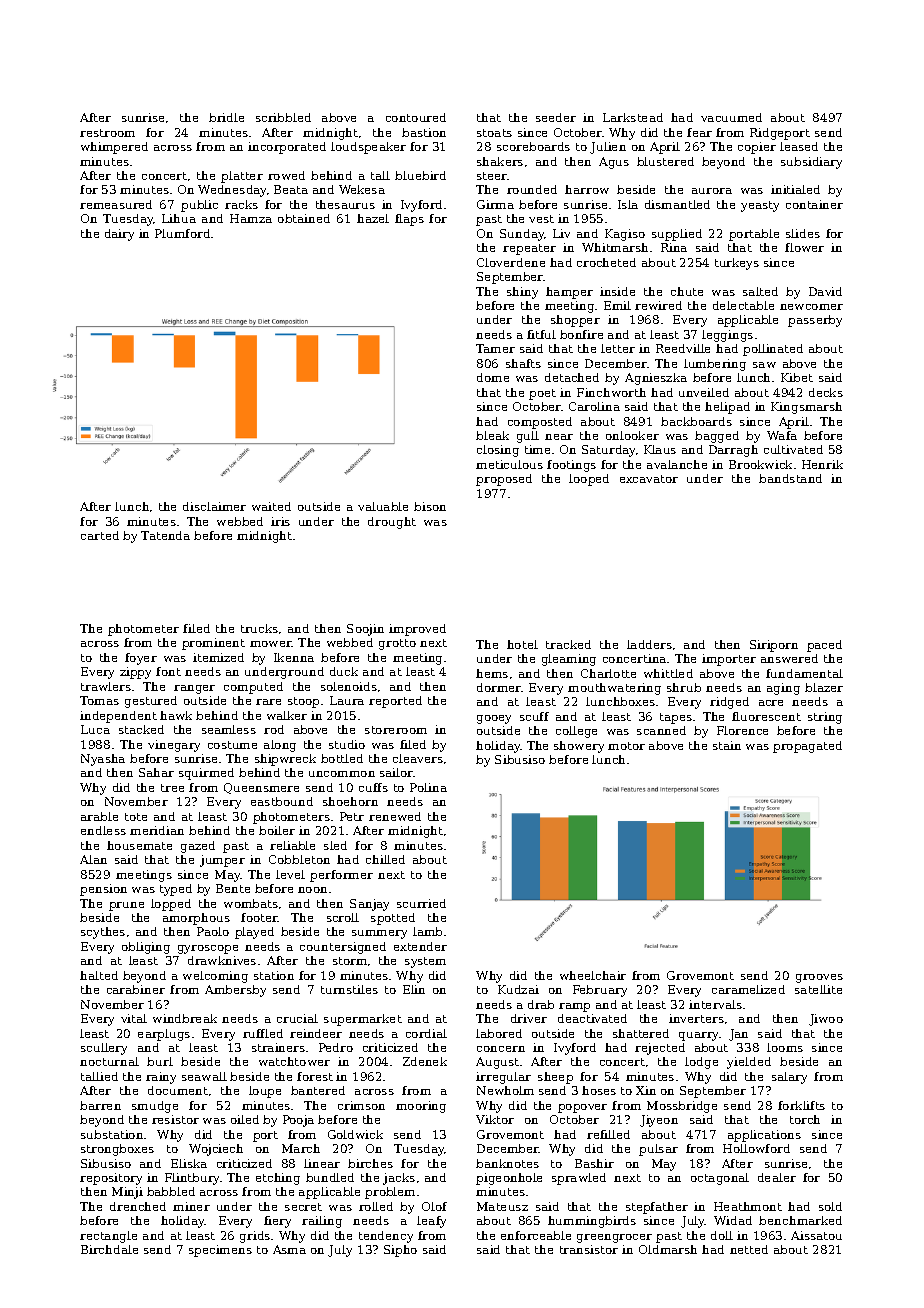 The width and height of the image is (924, 1308). I want to click on Sanjay, so click(369, 905).
